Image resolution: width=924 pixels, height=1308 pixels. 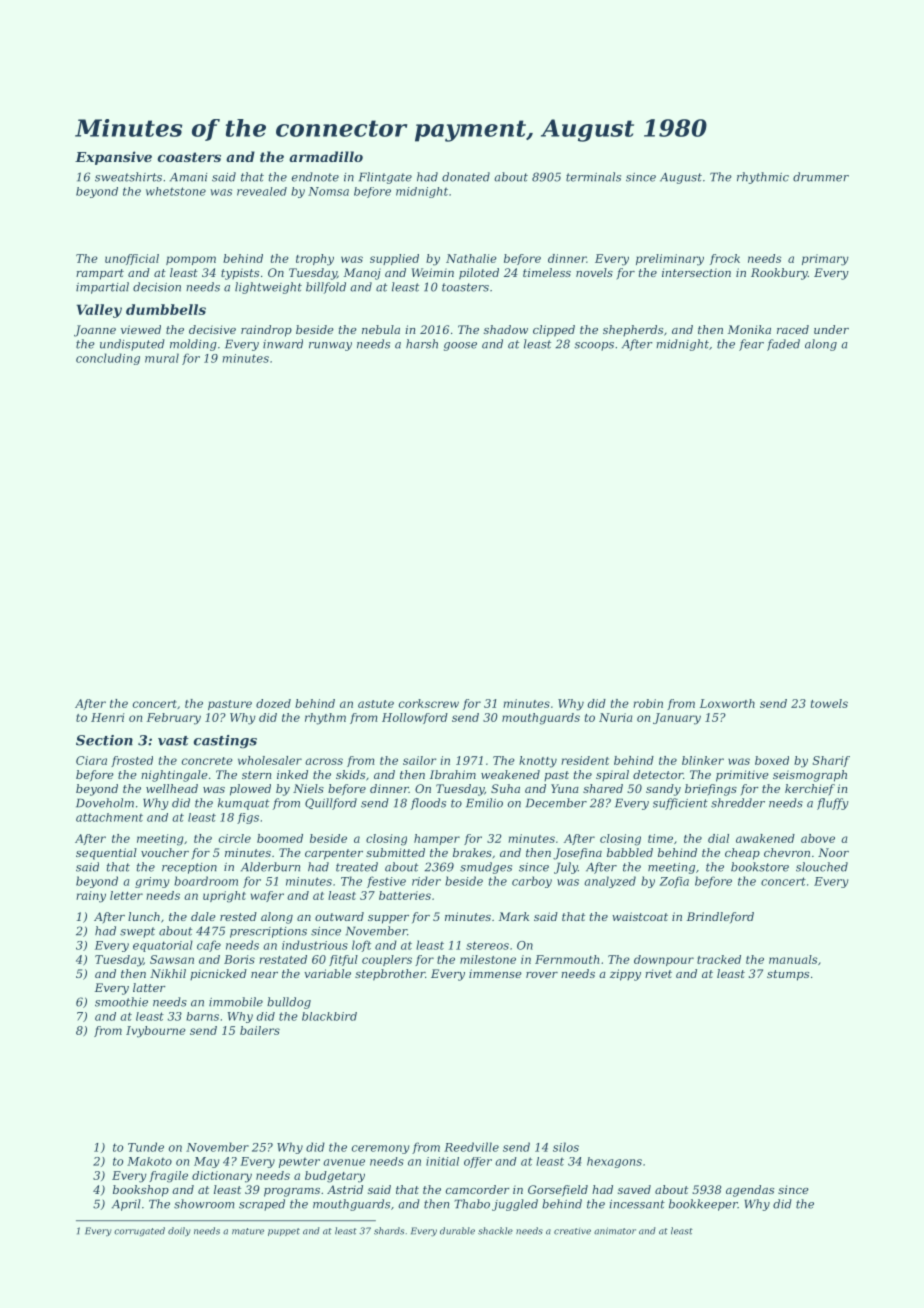 What do you see at coordinates (751, 345) in the image?
I see `fear` at bounding box center [751, 345].
